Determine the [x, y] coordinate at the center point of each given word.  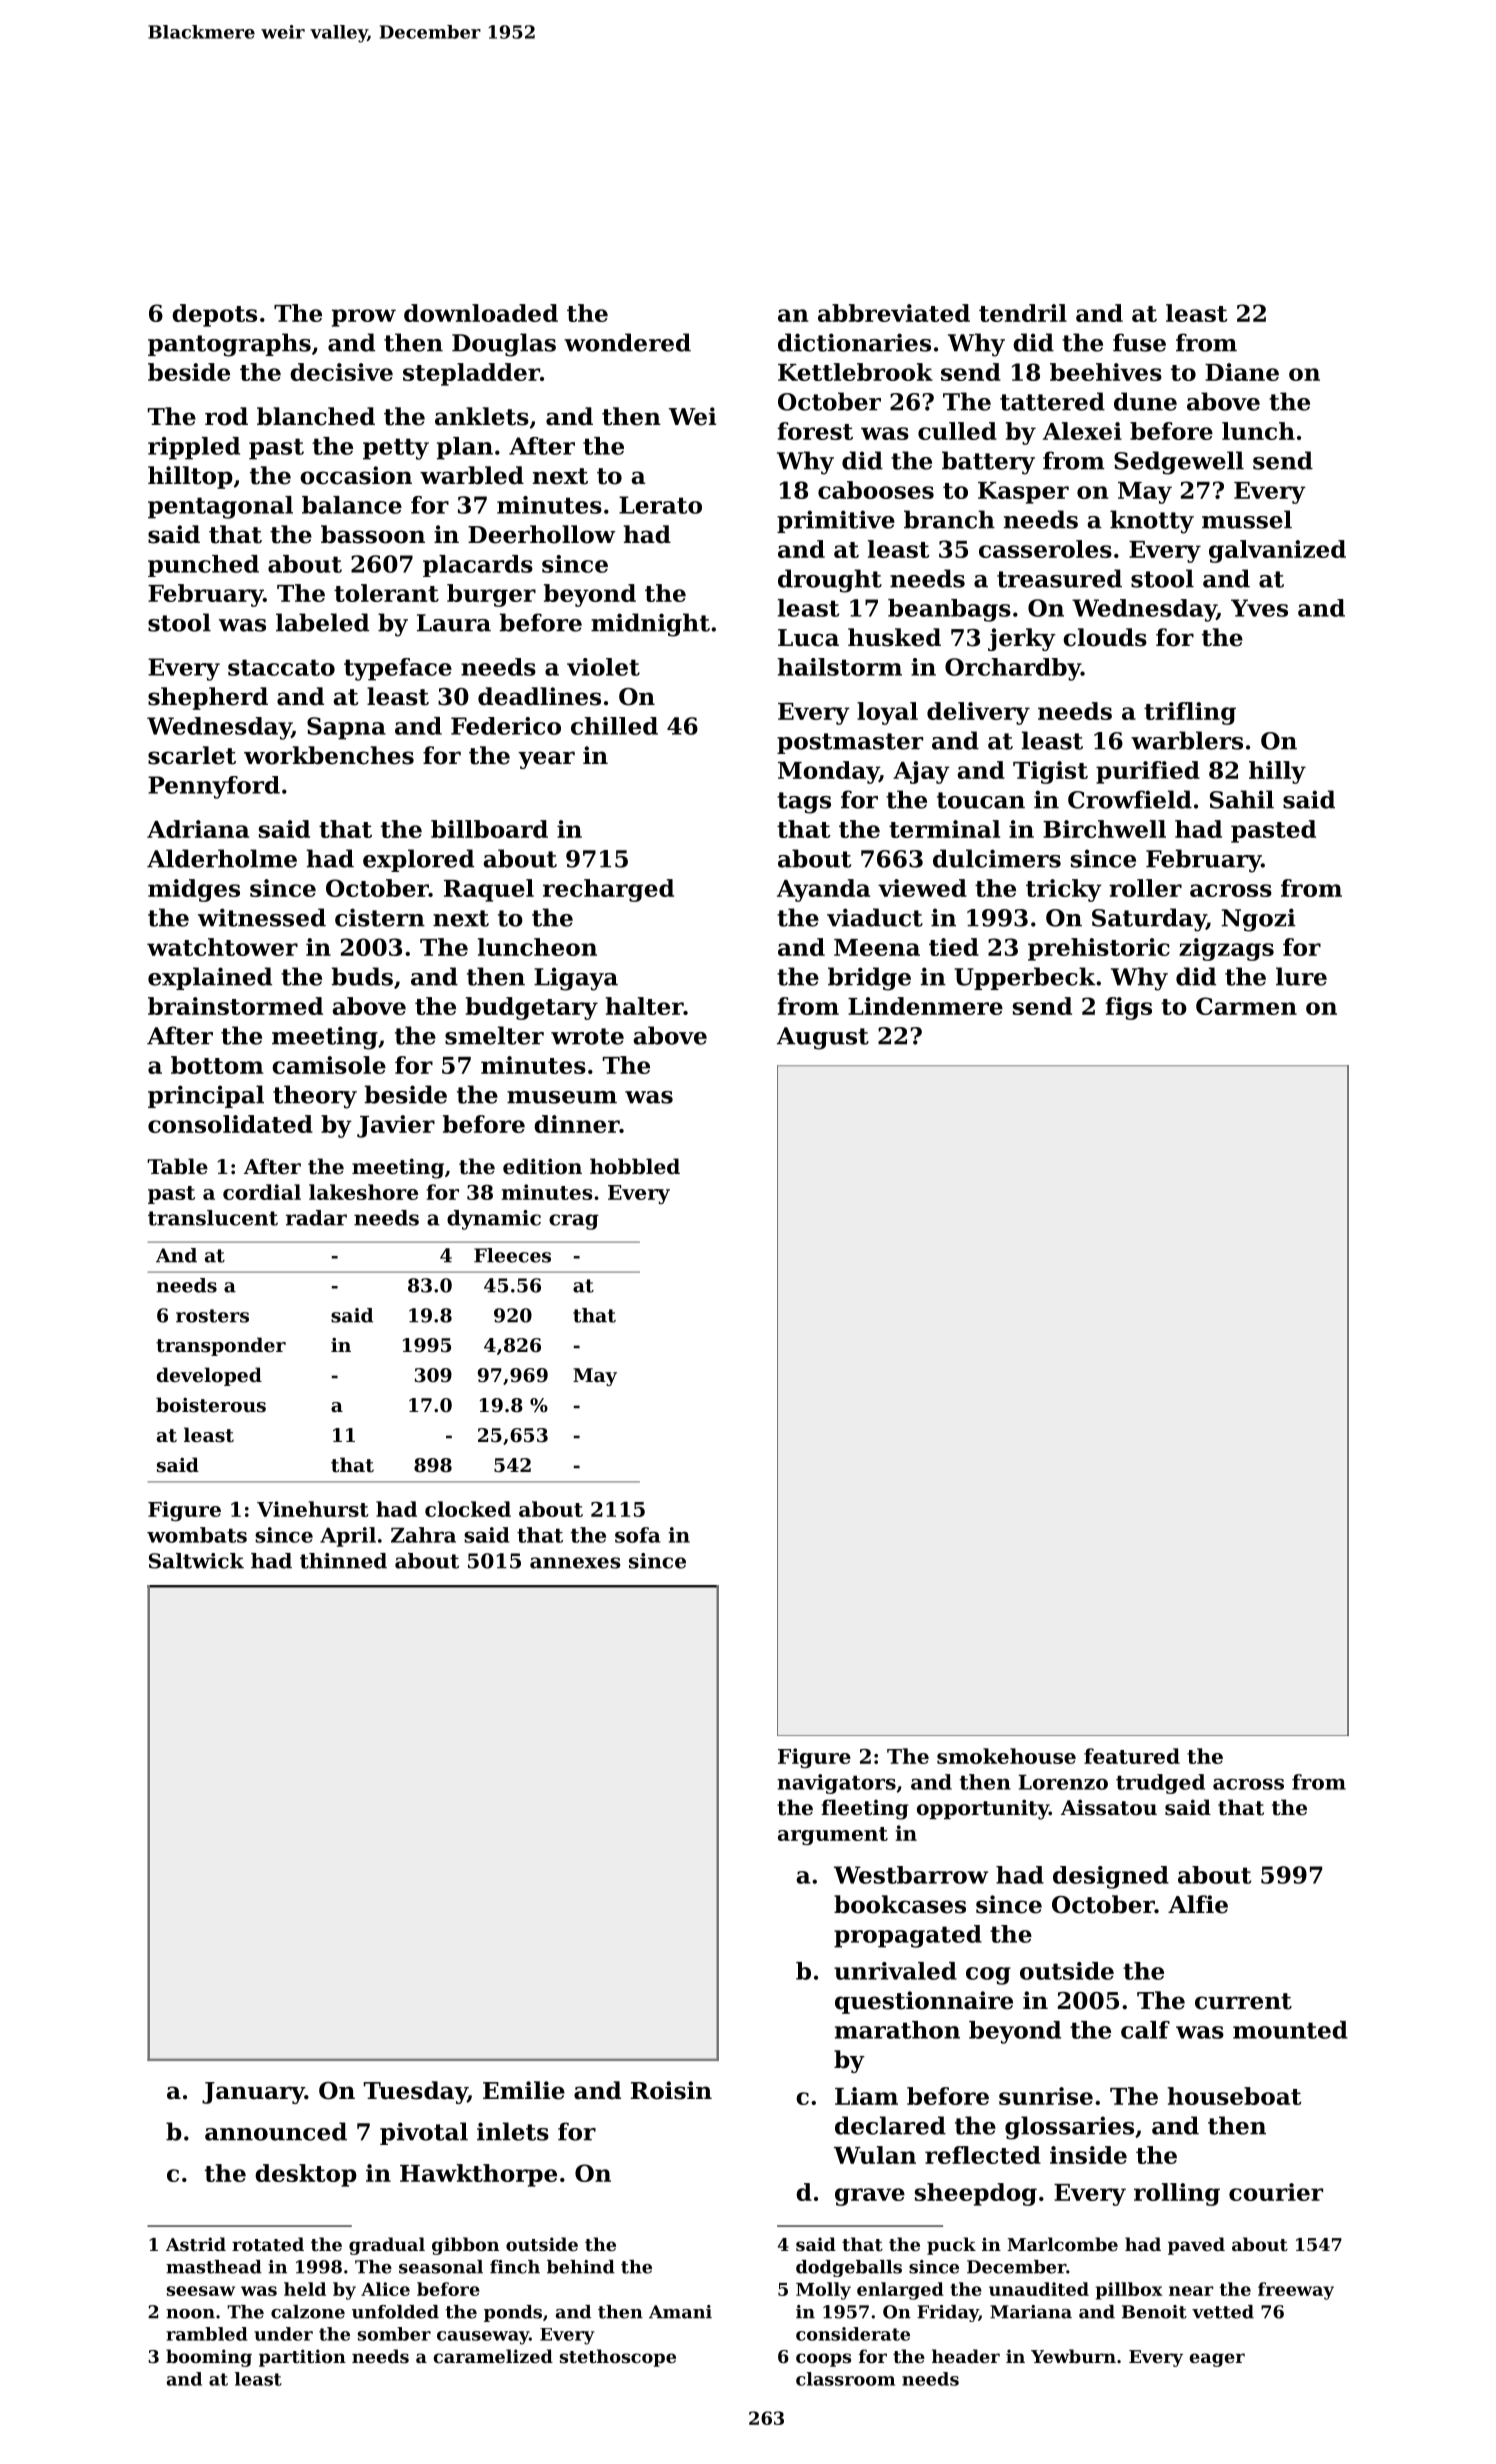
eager [1217, 2360]
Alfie [1198, 1904]
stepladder [471, 374]
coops [823, 2360]
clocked [468, 1509]
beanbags [949, 610]
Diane [1242, 372]
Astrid [196, 2244]
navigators [836, 1784]
